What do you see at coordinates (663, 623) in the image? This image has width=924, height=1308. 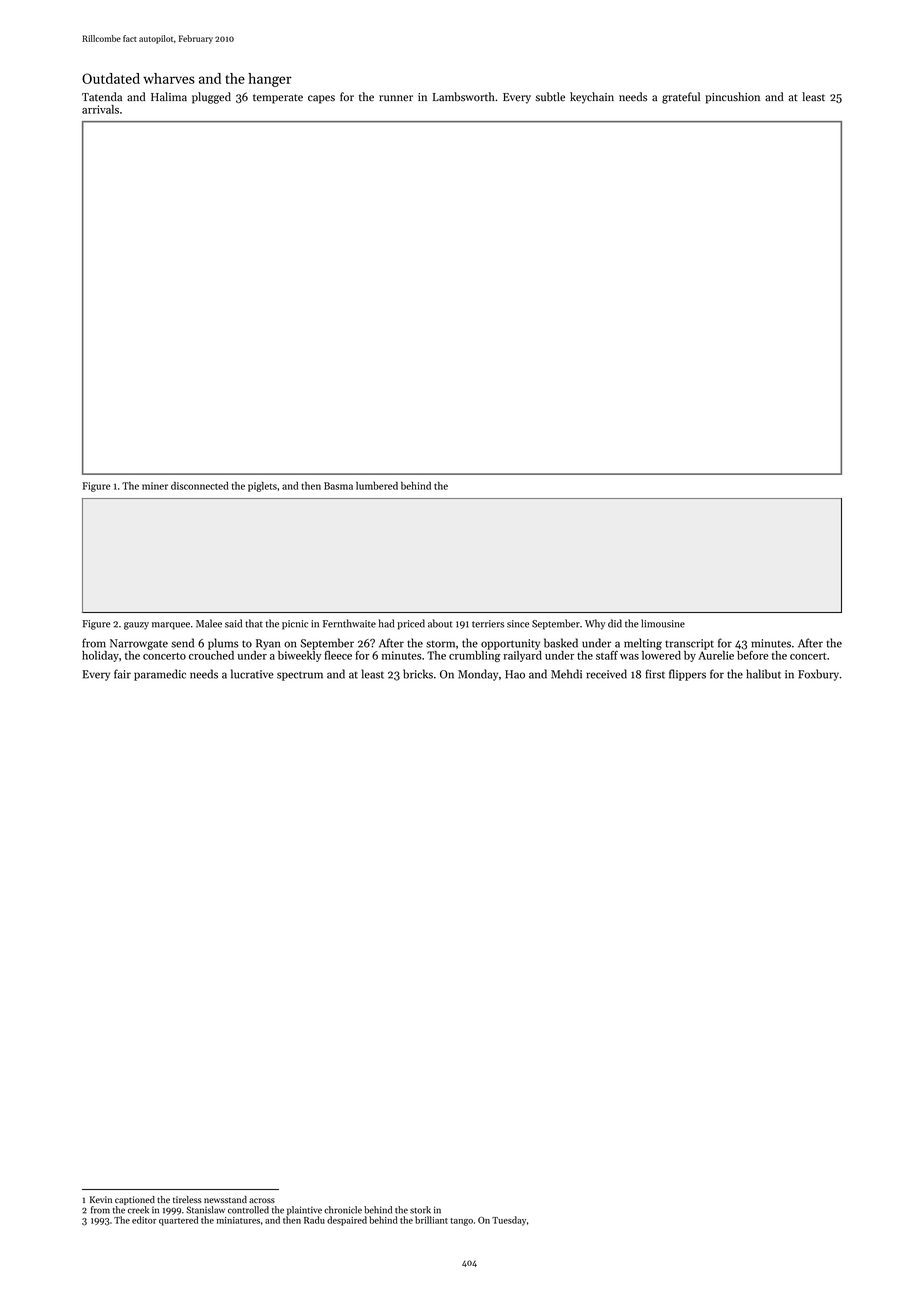 I see `limousine` at bounding box center [663, 623].
